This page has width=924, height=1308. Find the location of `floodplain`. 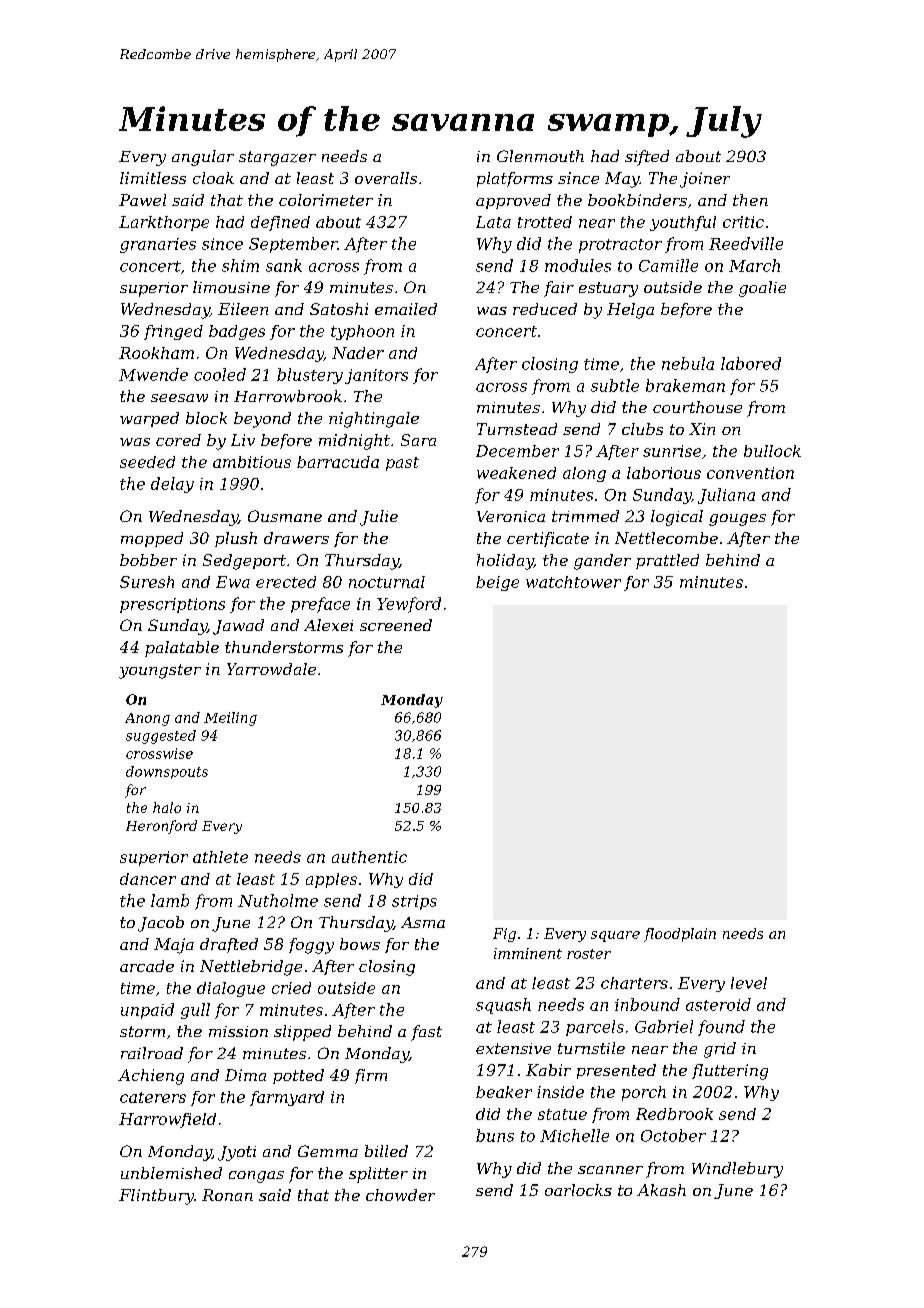

floodplain is located at coordinates (680, 935).
